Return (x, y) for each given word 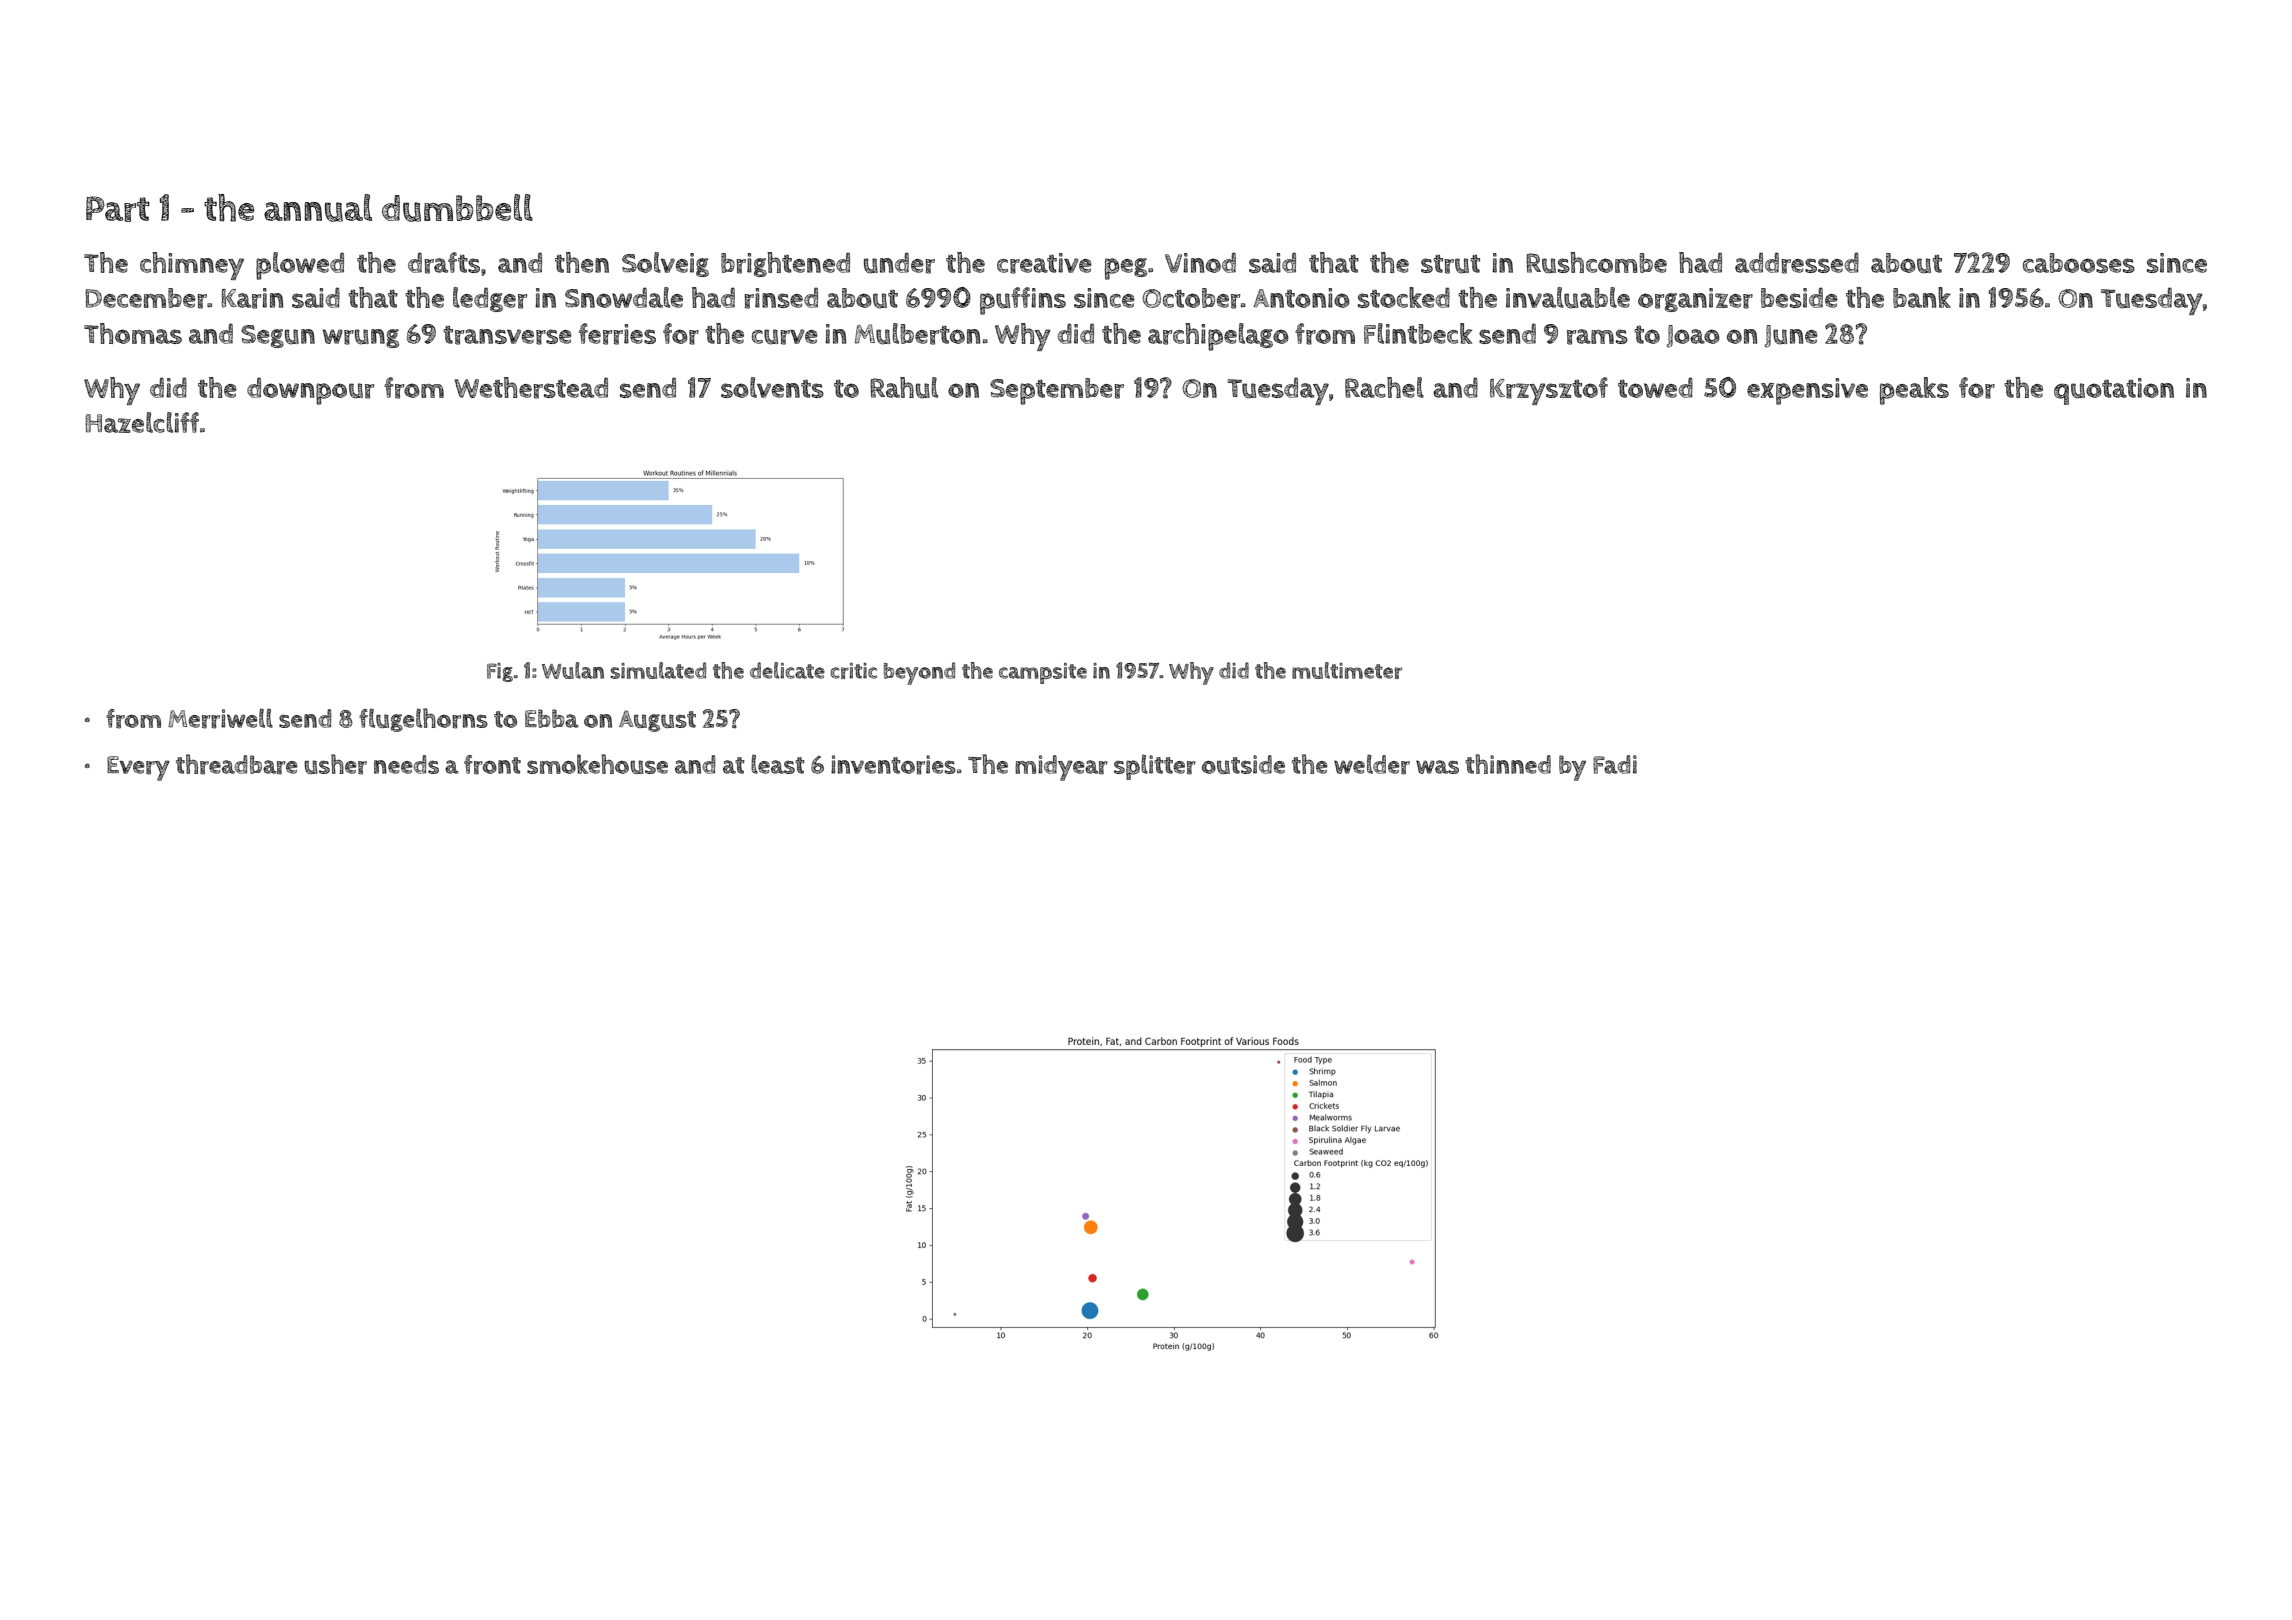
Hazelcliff (142, 422)
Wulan (573, 670)
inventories (893, 765)
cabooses (2079, 263)
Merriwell (220, 718)
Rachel (1384, 387)
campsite (1043, 673)
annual (318, 208)
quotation (2114, 391)
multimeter (1347, 670)
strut (1450, 264)
